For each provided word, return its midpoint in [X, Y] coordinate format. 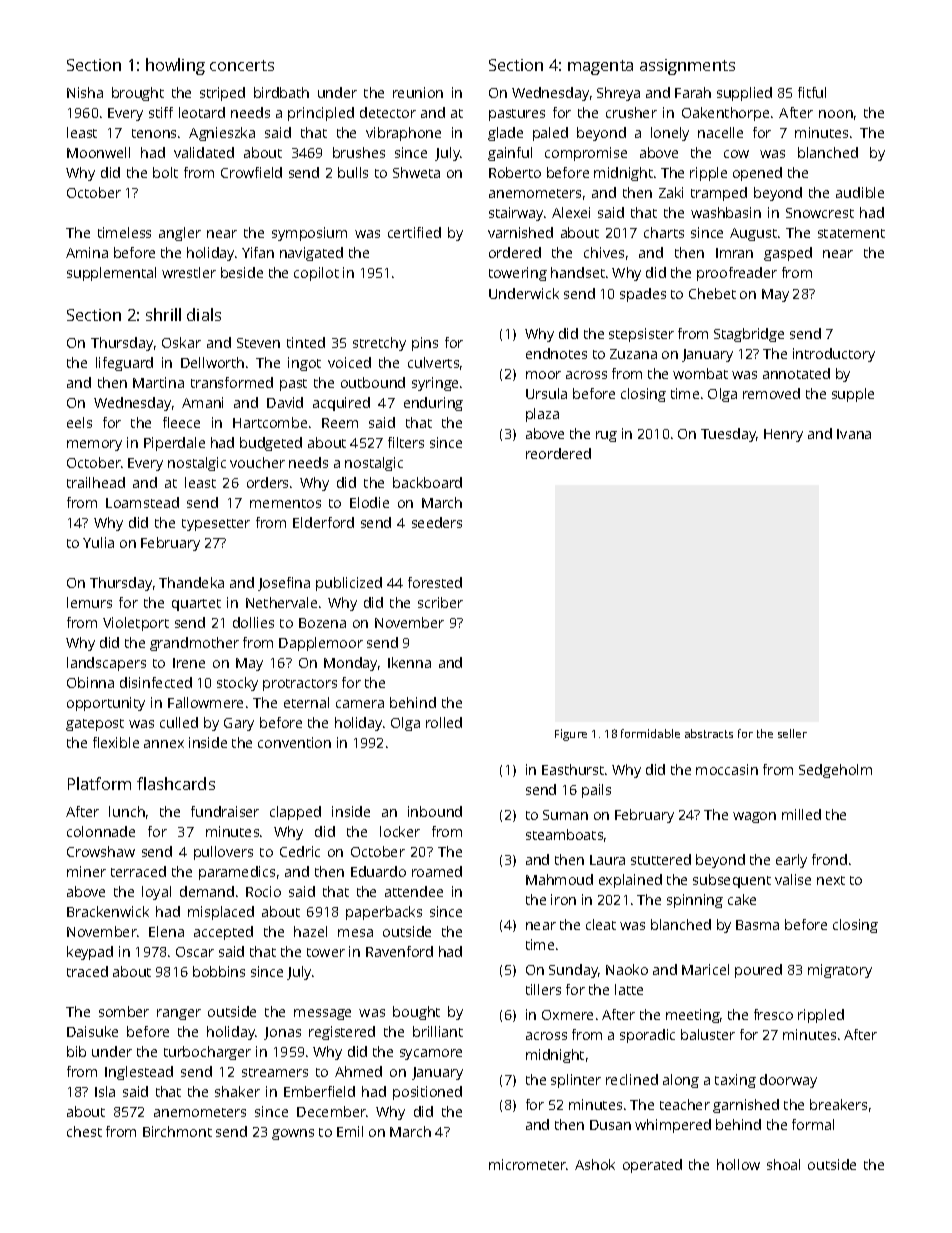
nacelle [720, 132]
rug [606, 436]
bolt [165, 172]
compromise [586, 154]
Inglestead [139, 1073]
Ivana [854, 434]
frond [829, 859]
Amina [87, 252]
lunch [127, 811]
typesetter [216, 525]
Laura [607, 860]
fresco [773, 1014]
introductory [834, 355]
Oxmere [567, 1015]
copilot [316, 274]
